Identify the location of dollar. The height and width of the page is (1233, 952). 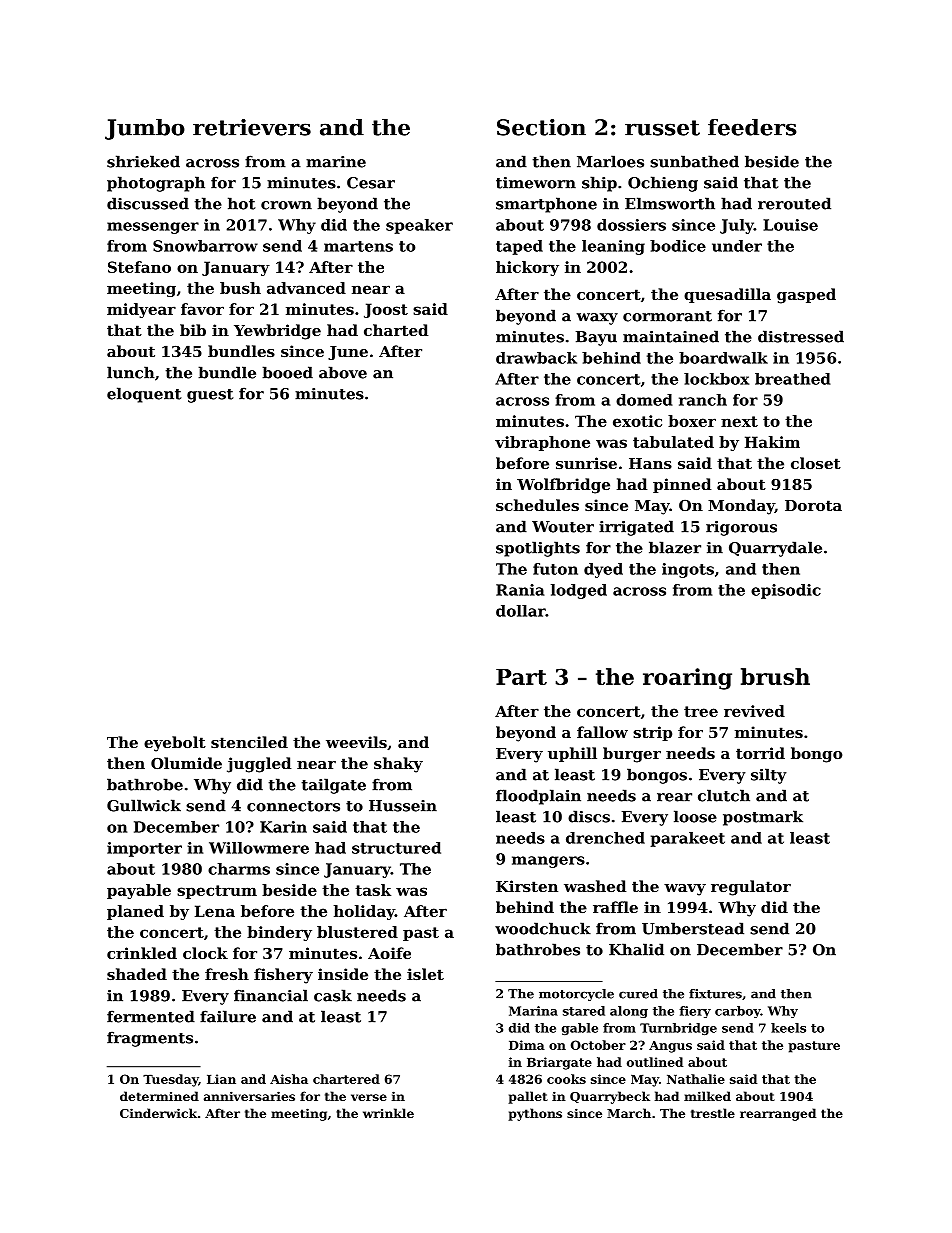
(521, 611).
